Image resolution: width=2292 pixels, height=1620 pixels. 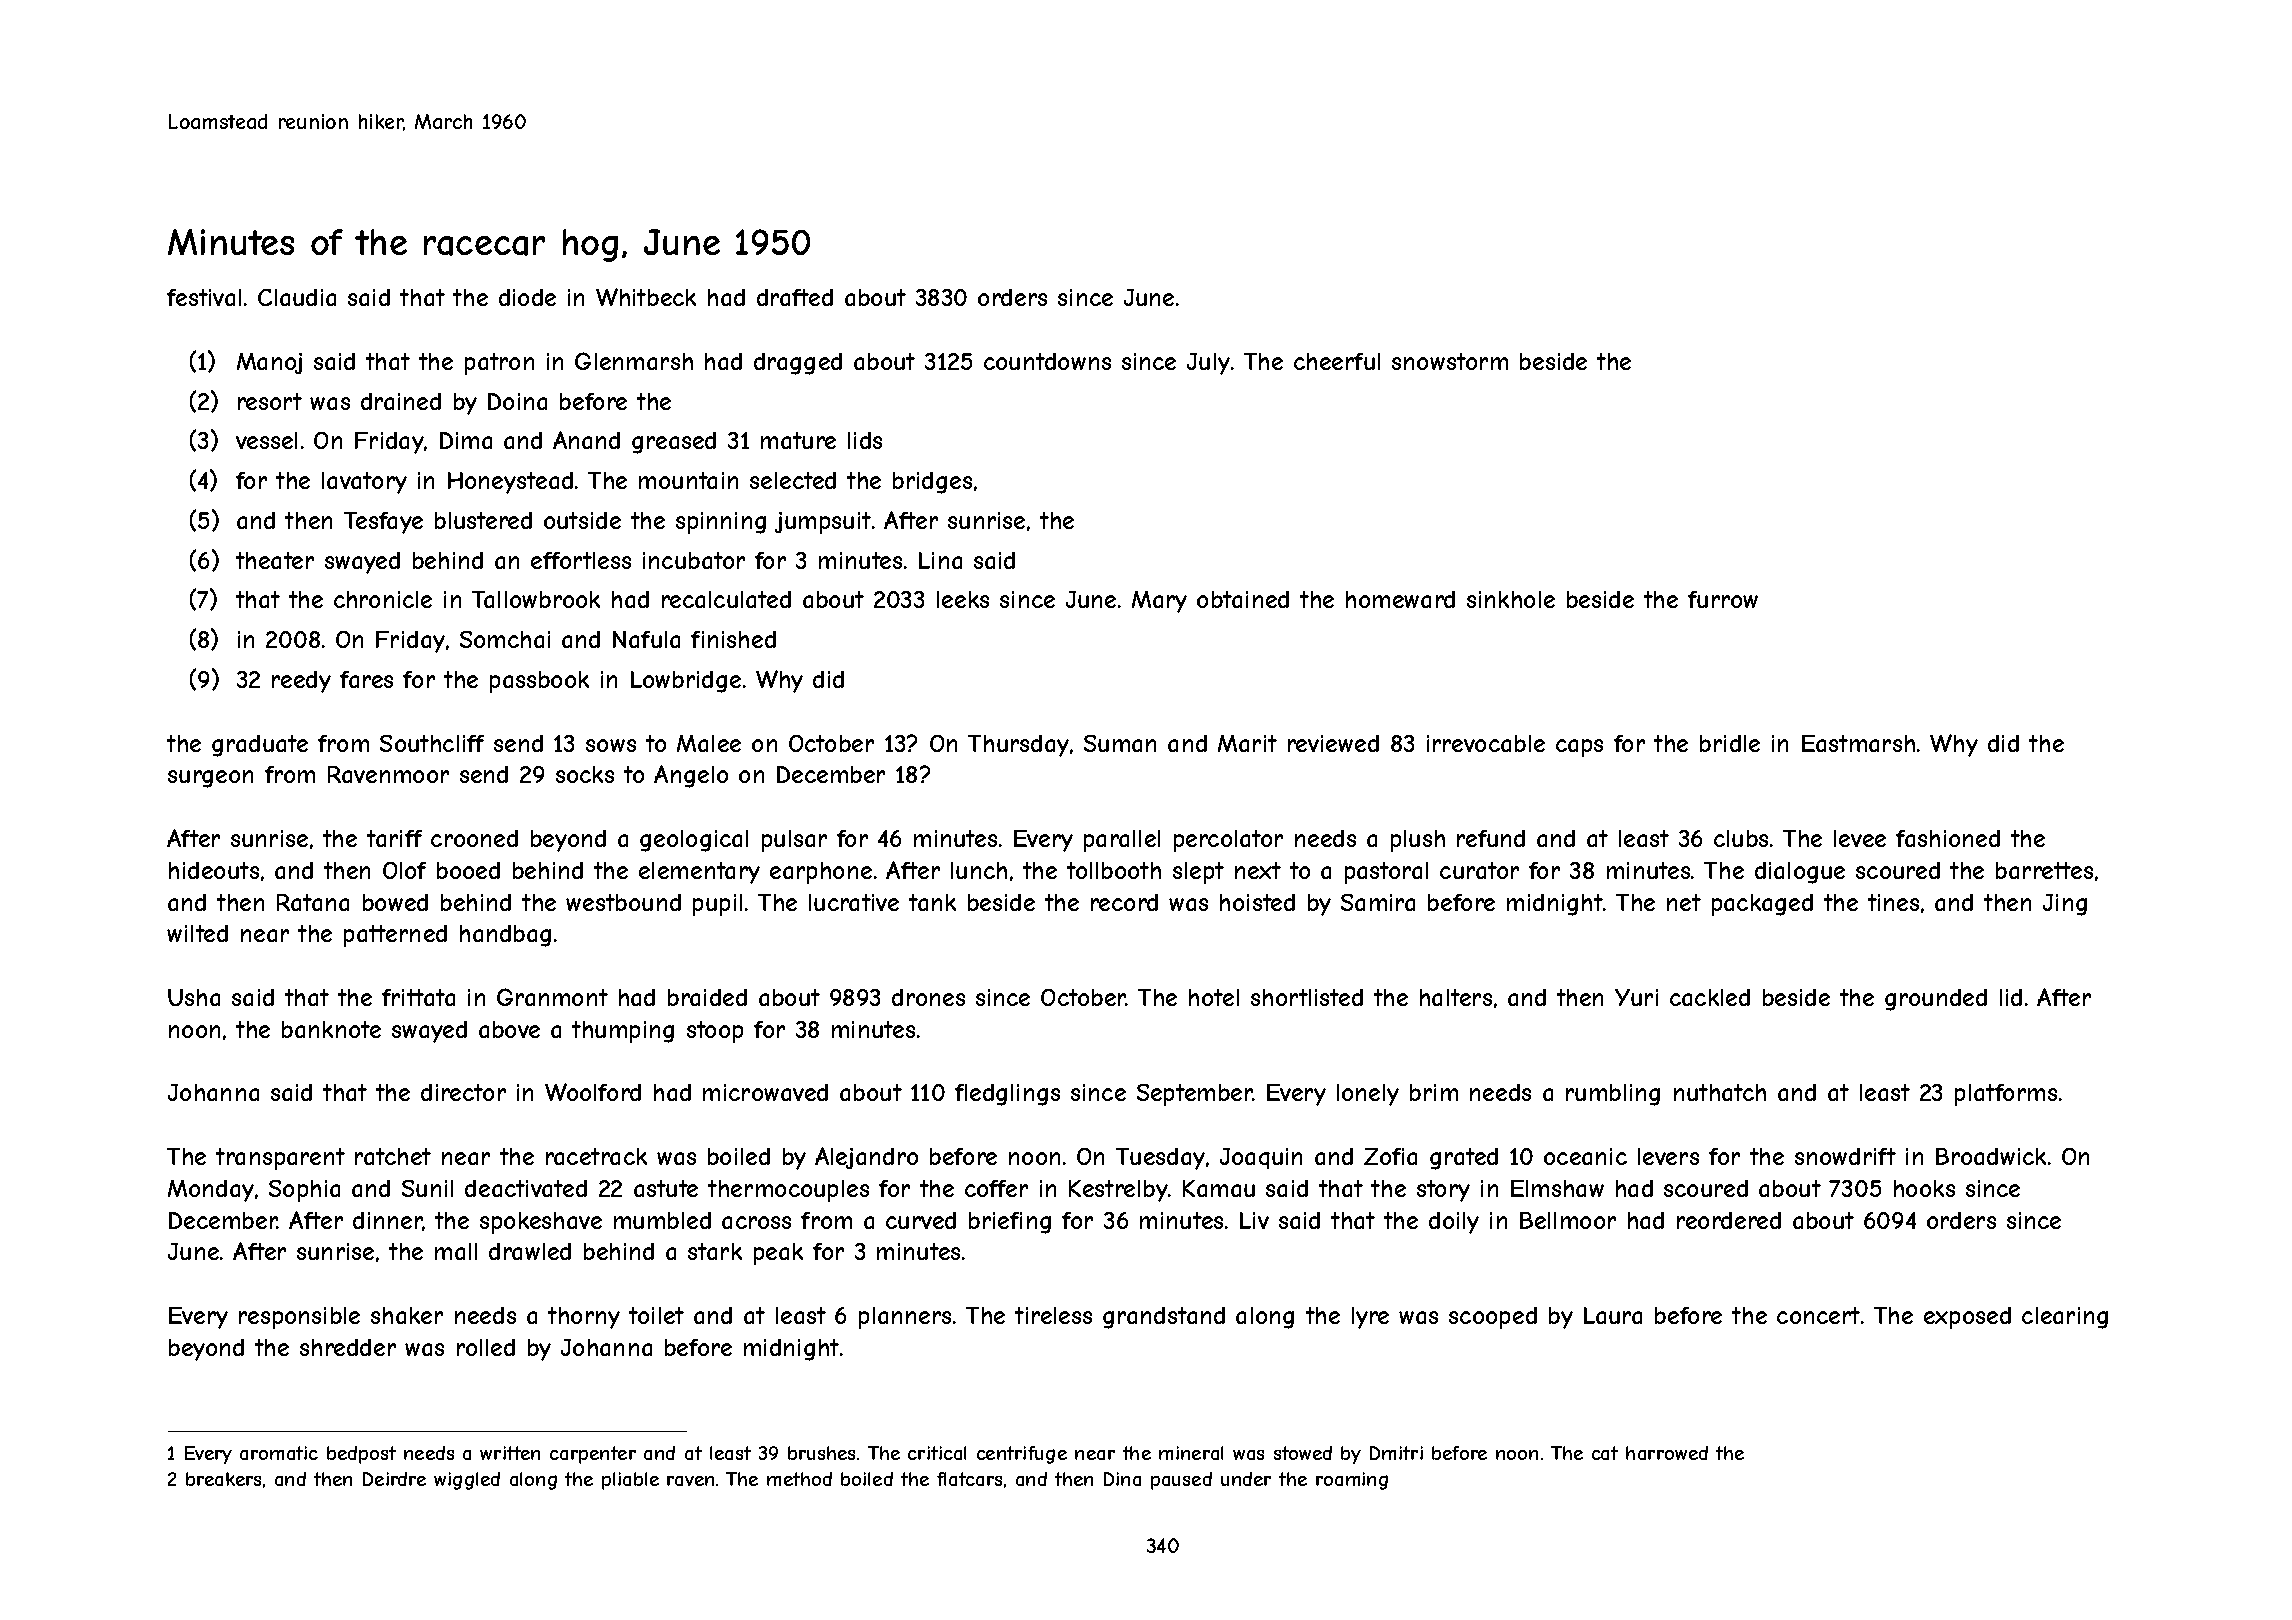 What do you see at coordinates (1858, 743) in the screenshot?
I see `Eastmarsh` at bounding box center [1858, 743].
